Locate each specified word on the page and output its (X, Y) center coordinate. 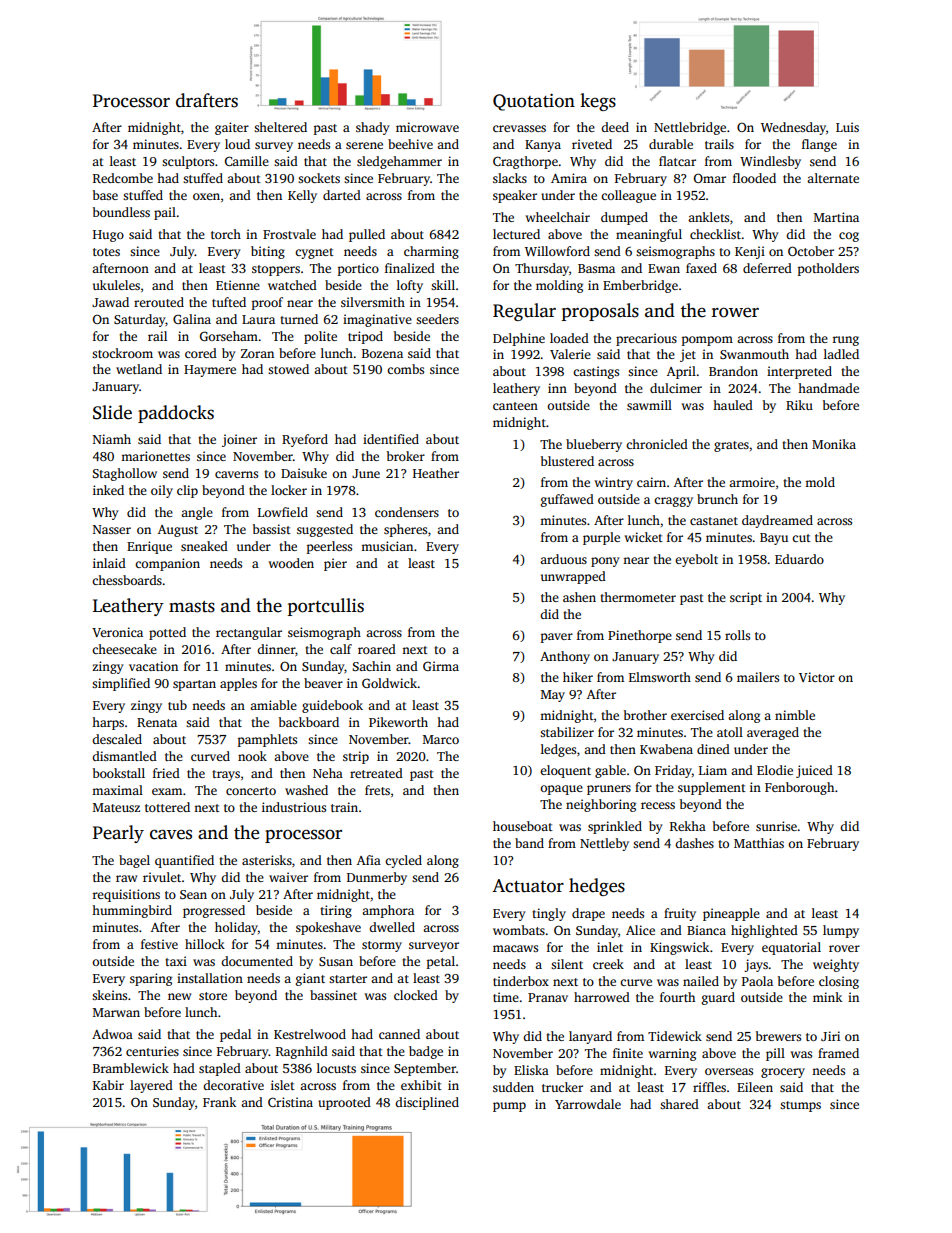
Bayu (774, 539)
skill (443, 285)
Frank (219, 1102)
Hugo (108, 236)
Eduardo (799, 559)
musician (387, 546)
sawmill (649, 405)
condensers (407, 512)
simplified (121, 684)
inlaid (109, 563)
